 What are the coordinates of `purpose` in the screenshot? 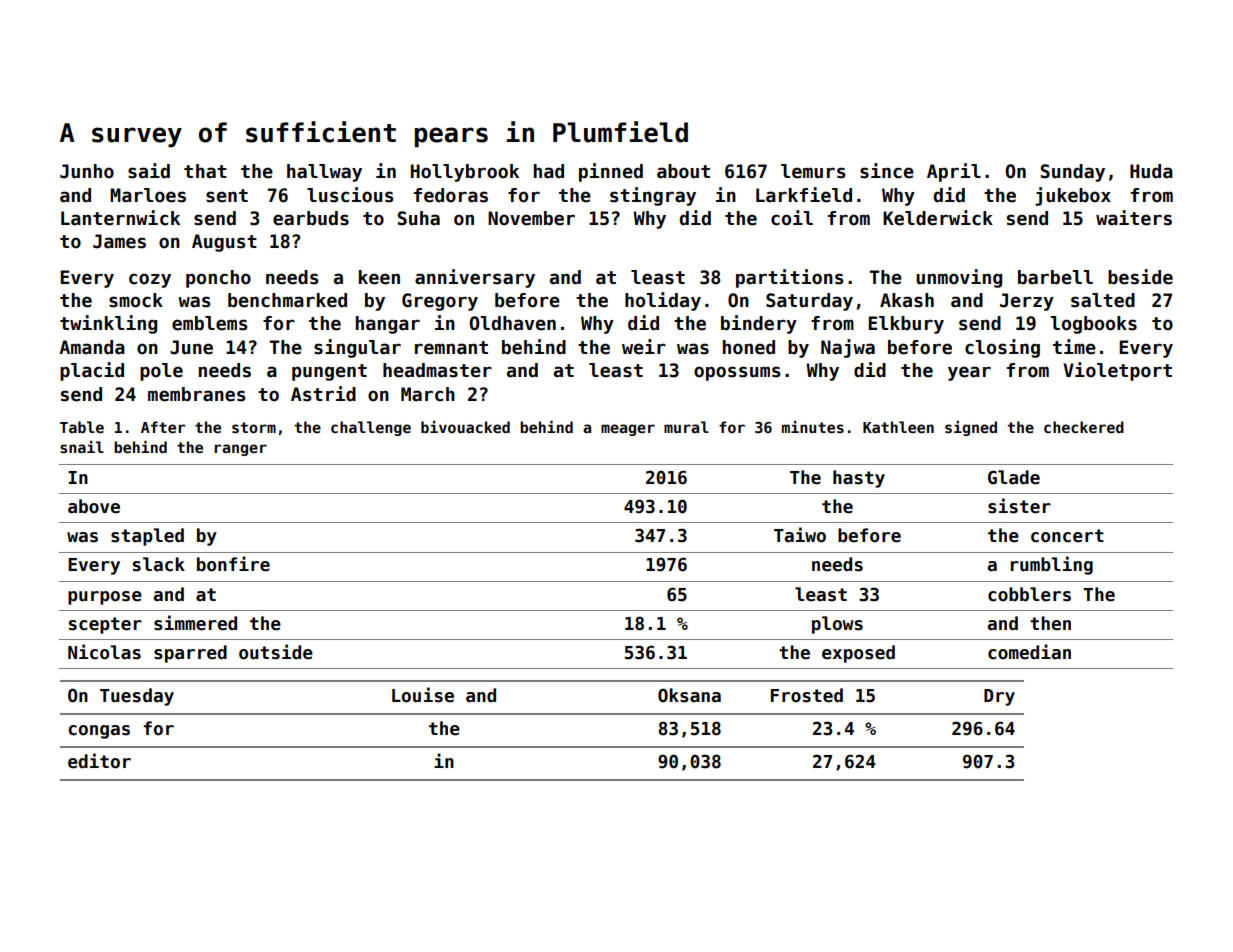 It's located at (105, 598).
